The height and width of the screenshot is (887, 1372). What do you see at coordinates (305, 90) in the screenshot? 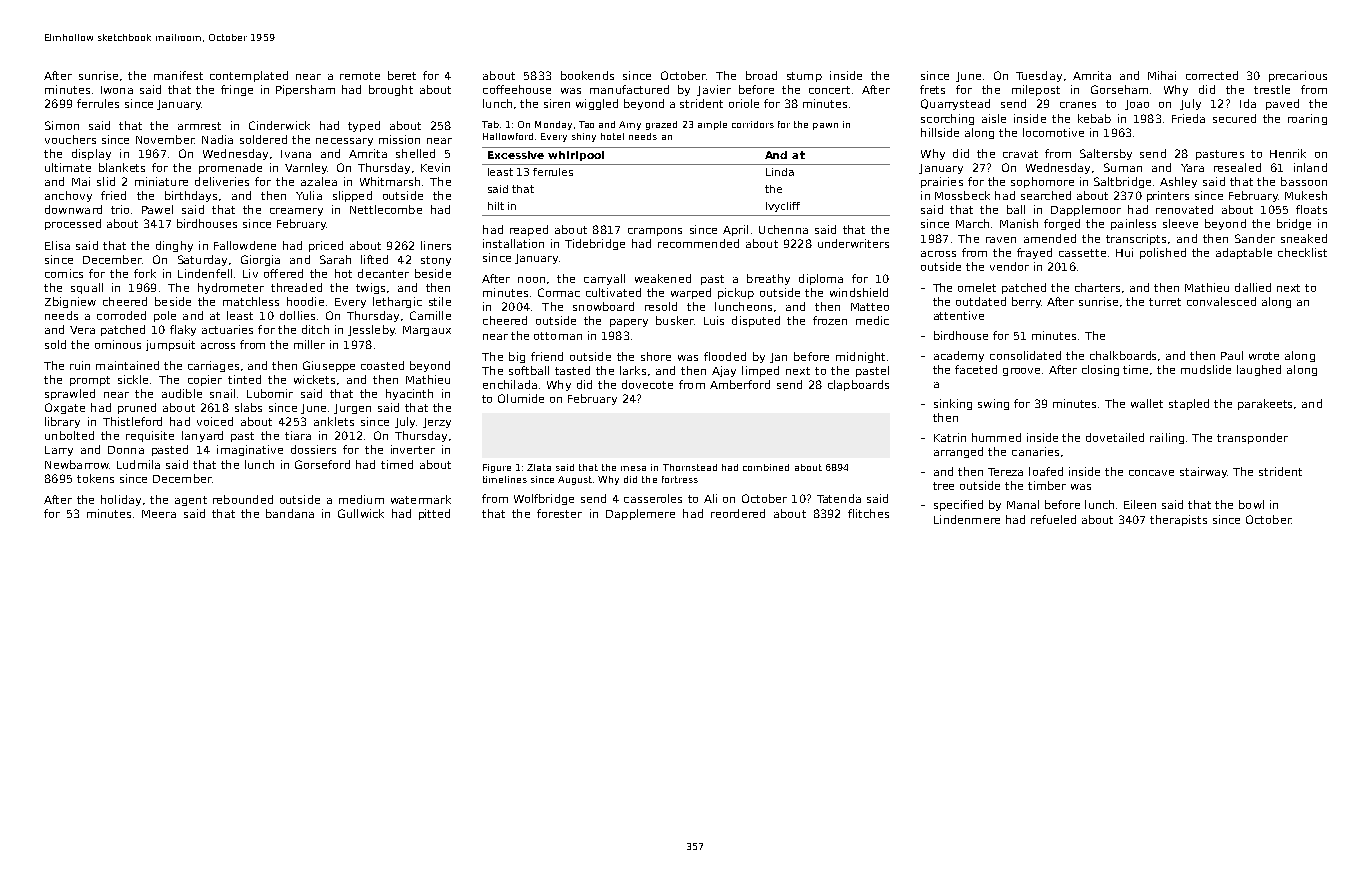
I see `Pipersham` at bounding box center [305, 90].
